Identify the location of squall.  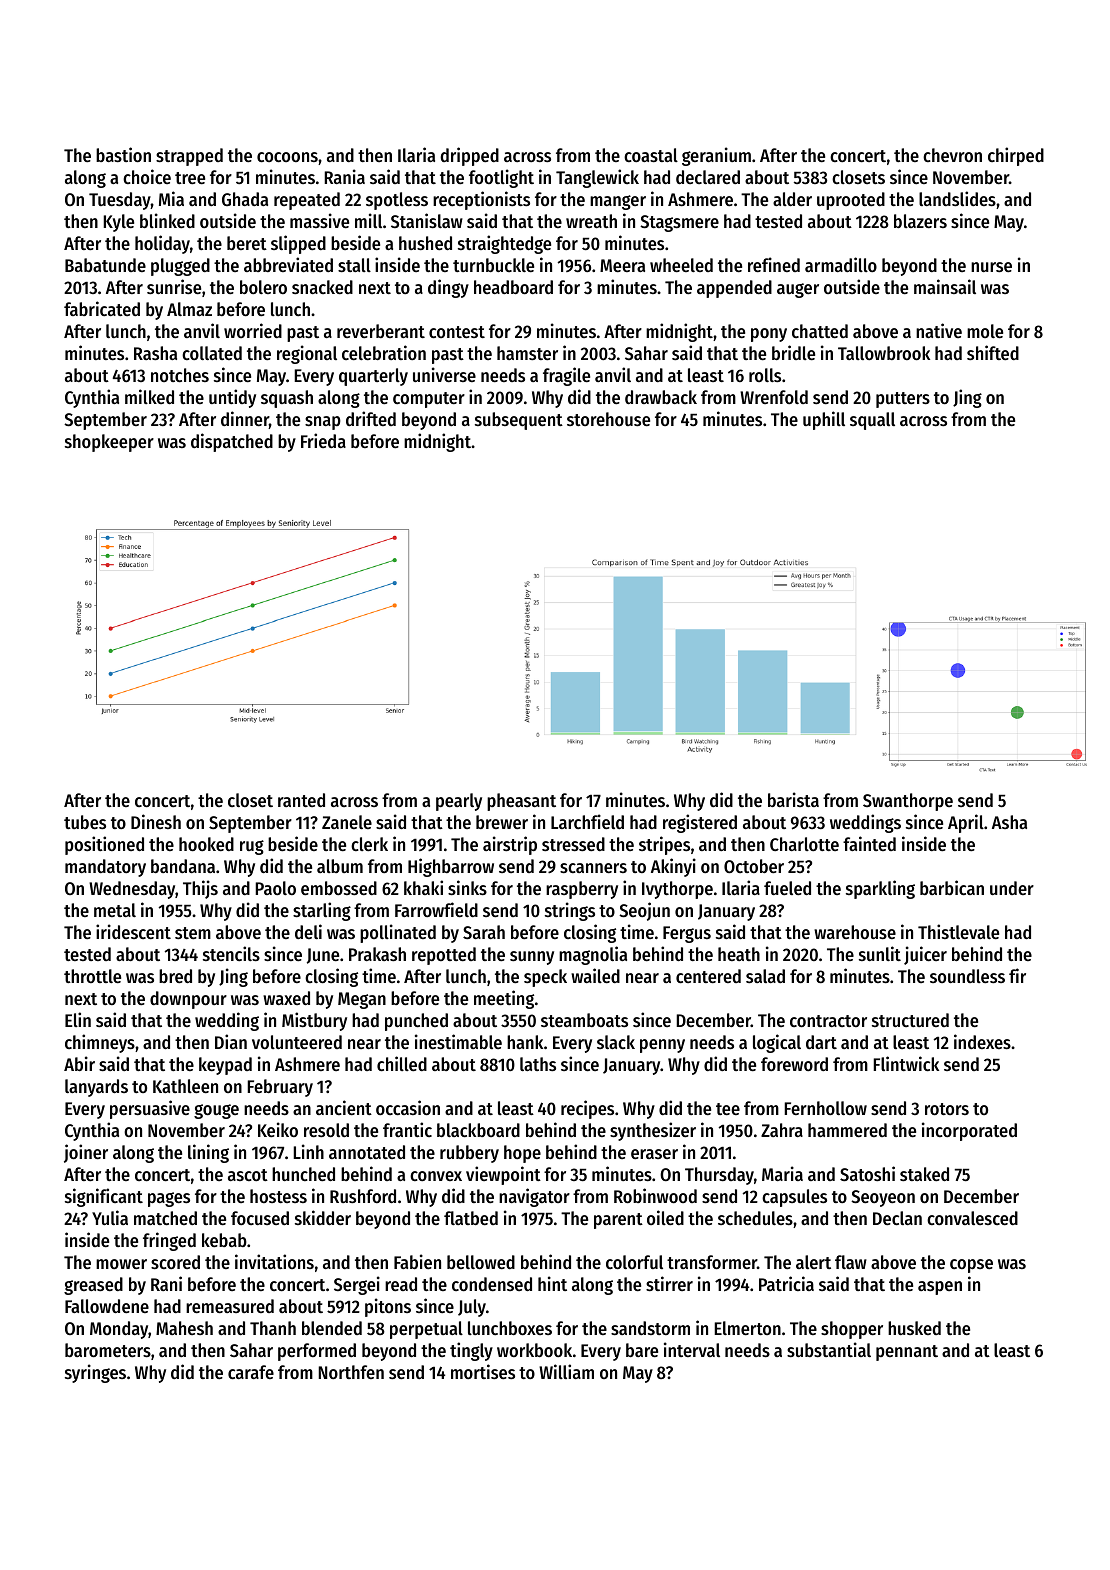
(872, 421).
